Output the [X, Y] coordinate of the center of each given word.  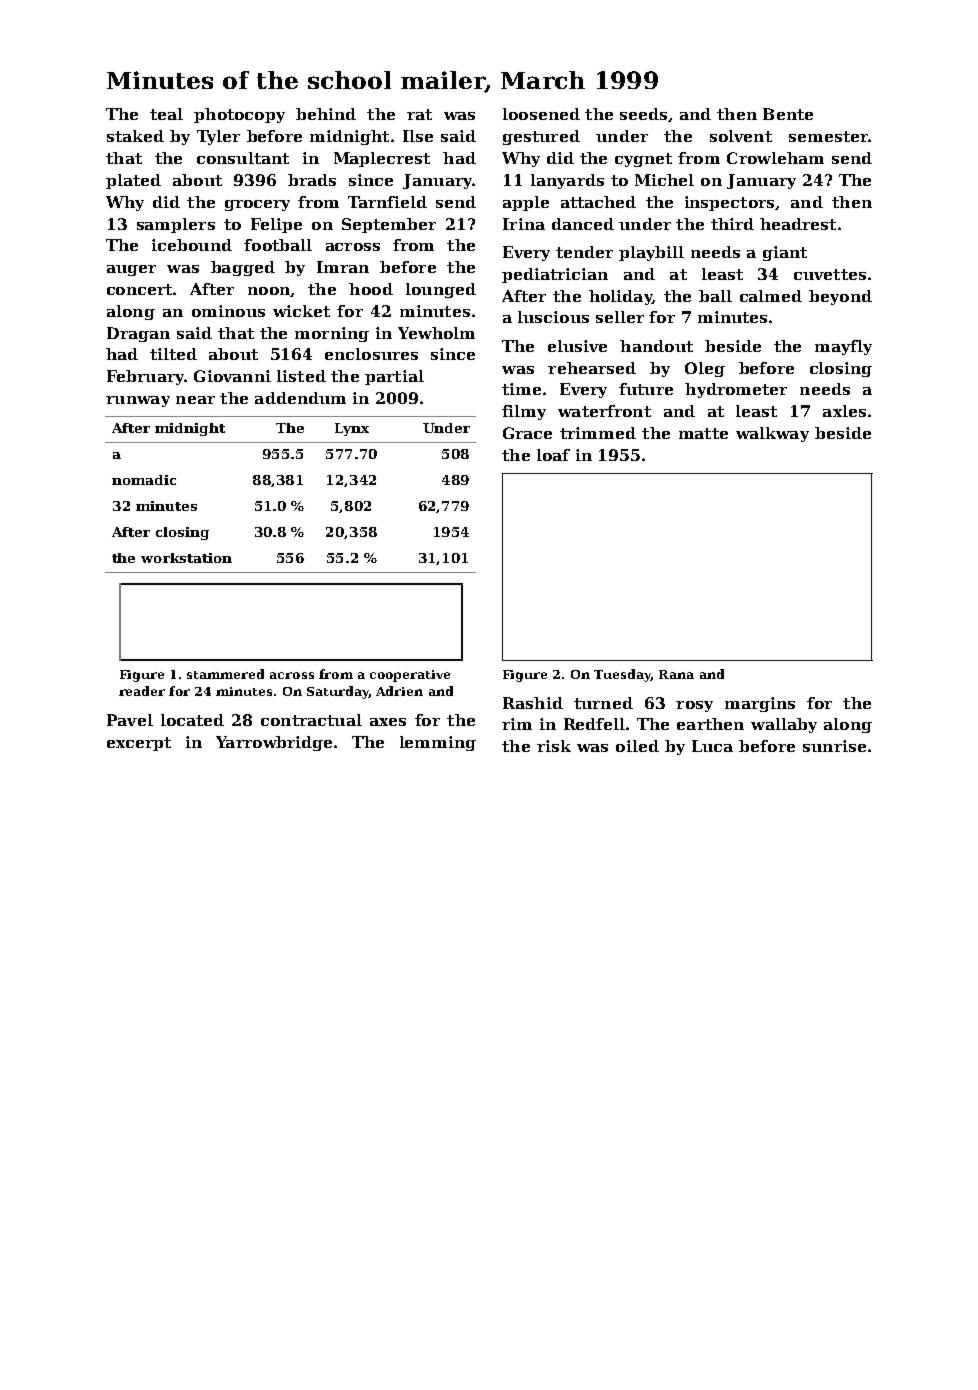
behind [326, 114]
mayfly [843, 347]
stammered [225, 674]
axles [844, 411]
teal [166, 114]
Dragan [138, 334]
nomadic [144, 480]
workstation [186, 558]
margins [760, 704]
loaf [553, 455]
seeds [643, 114]
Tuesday [622, 675]
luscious [553, 317]
